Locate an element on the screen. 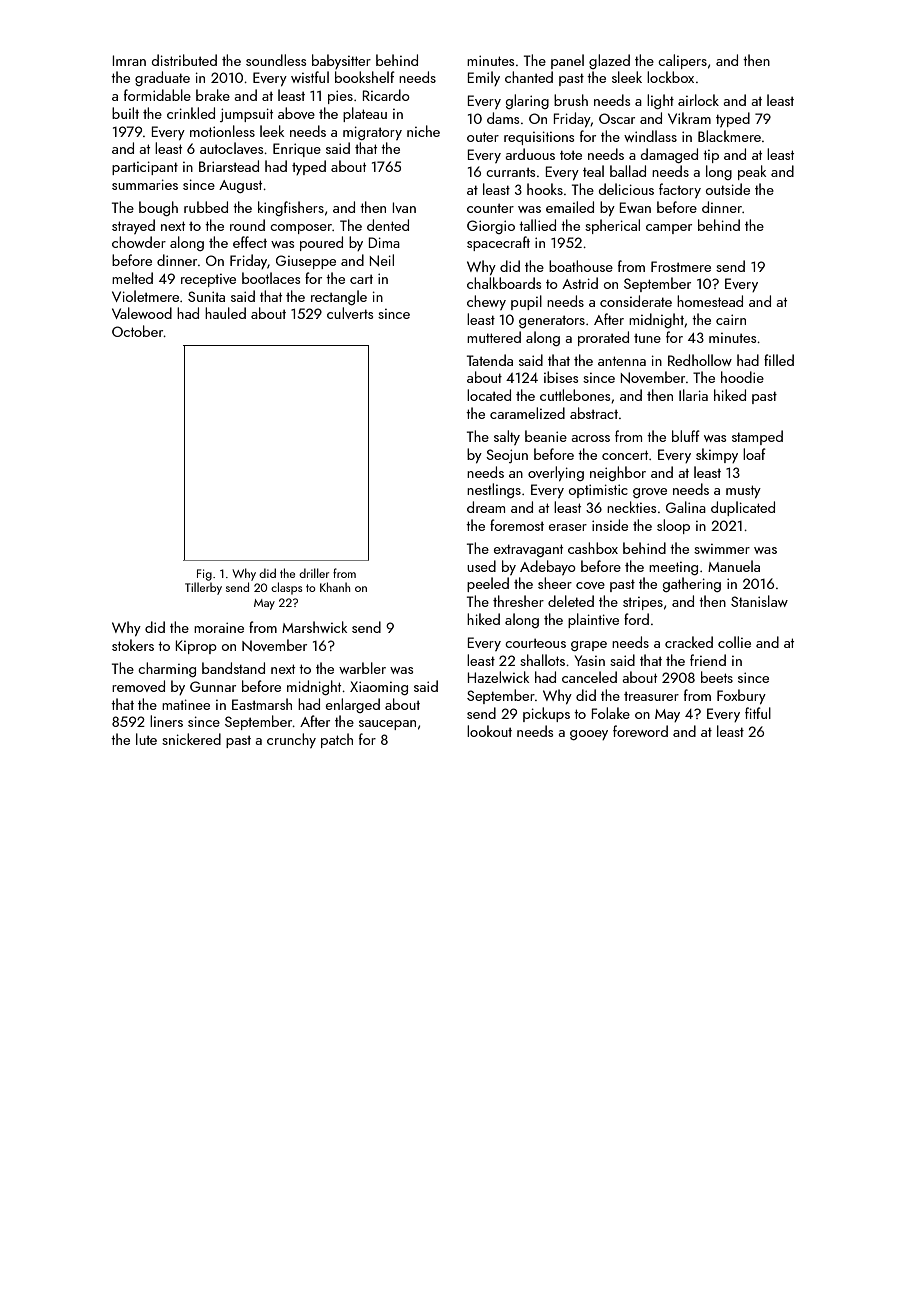 This screenshot has width=908, height=1316. effect is located at coordinates (250, 242).
